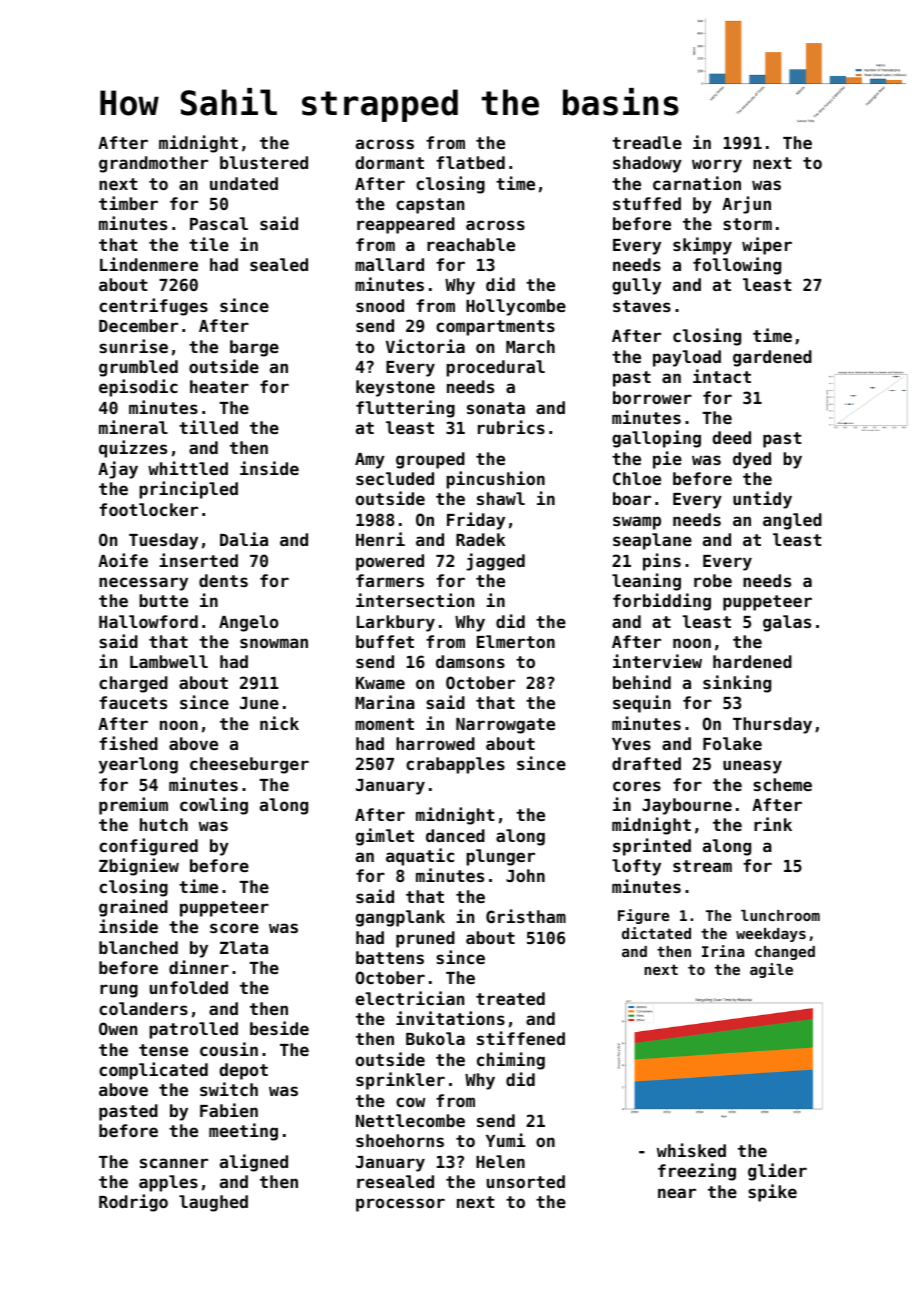  I want to click on tilled, so click(208, 427).
